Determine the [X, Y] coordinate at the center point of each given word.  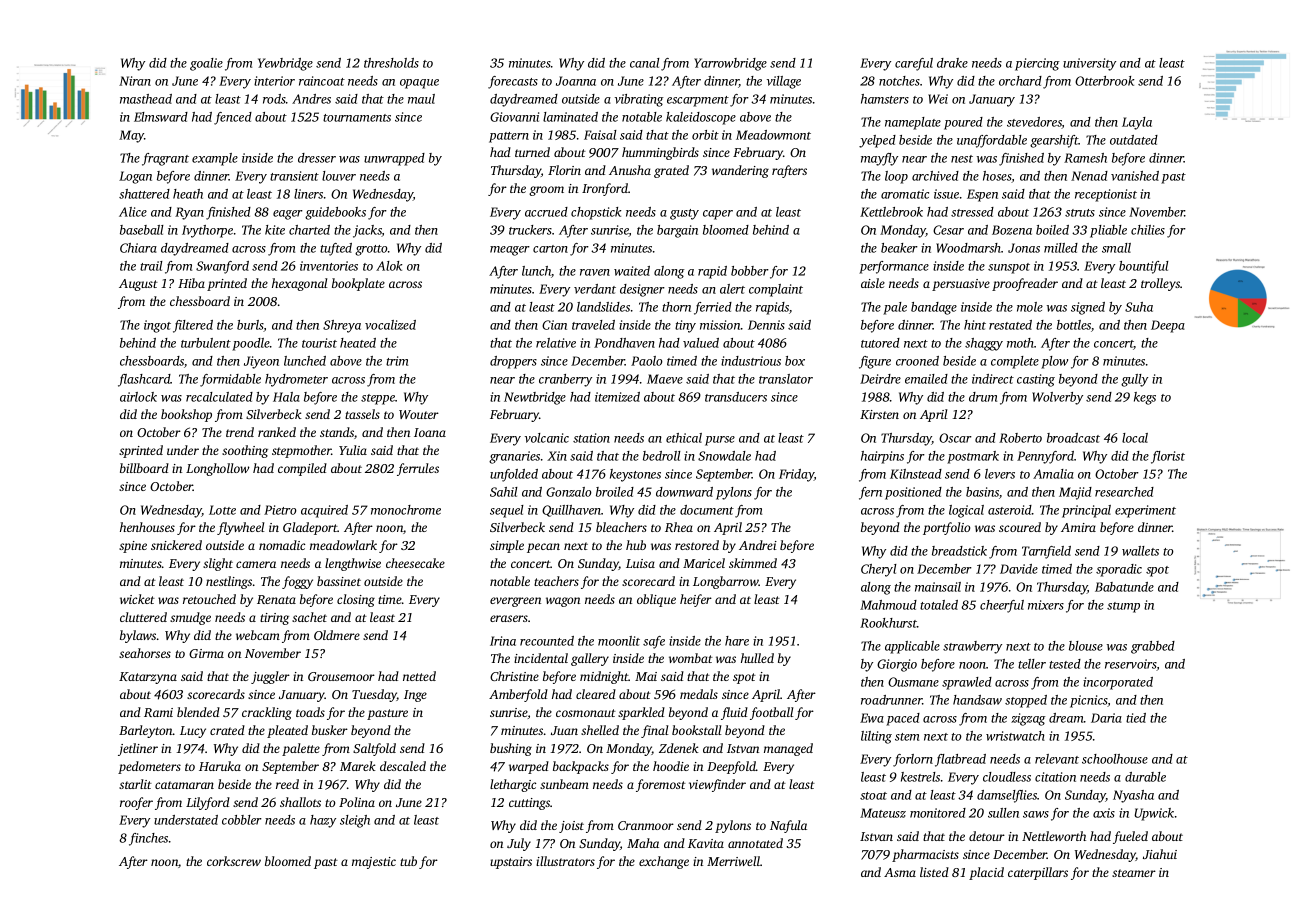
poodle [251, 344]
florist [1168, 457]
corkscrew [234, 861]
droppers [513, 362]
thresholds [391, 63]
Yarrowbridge [730, 64]
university [1089, 64]
